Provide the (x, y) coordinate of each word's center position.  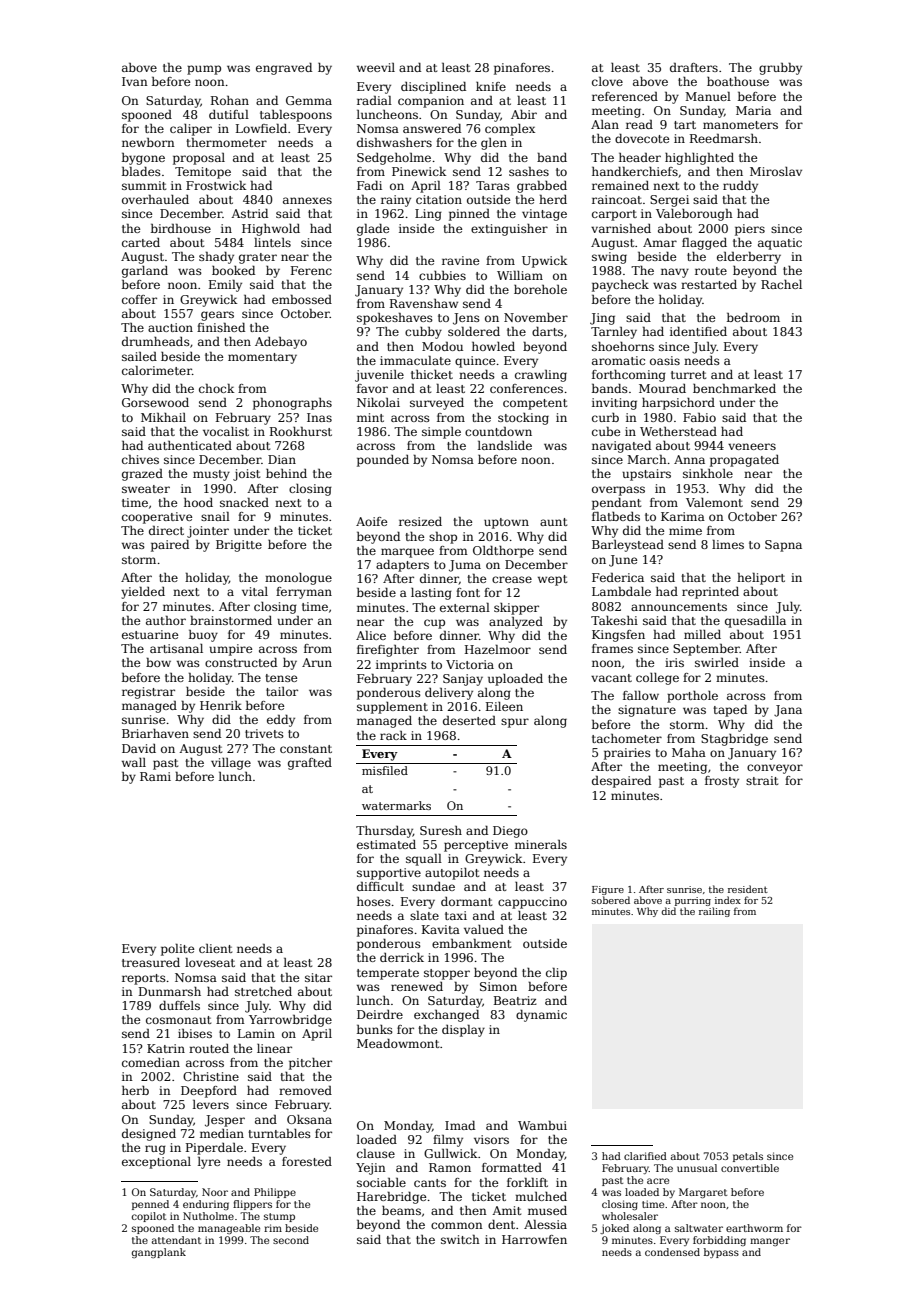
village (231, 764)
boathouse (738, 81)
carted (141, 242)
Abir (524, 114)
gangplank (159, 1253)
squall (424, 860)
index (728, 900)
